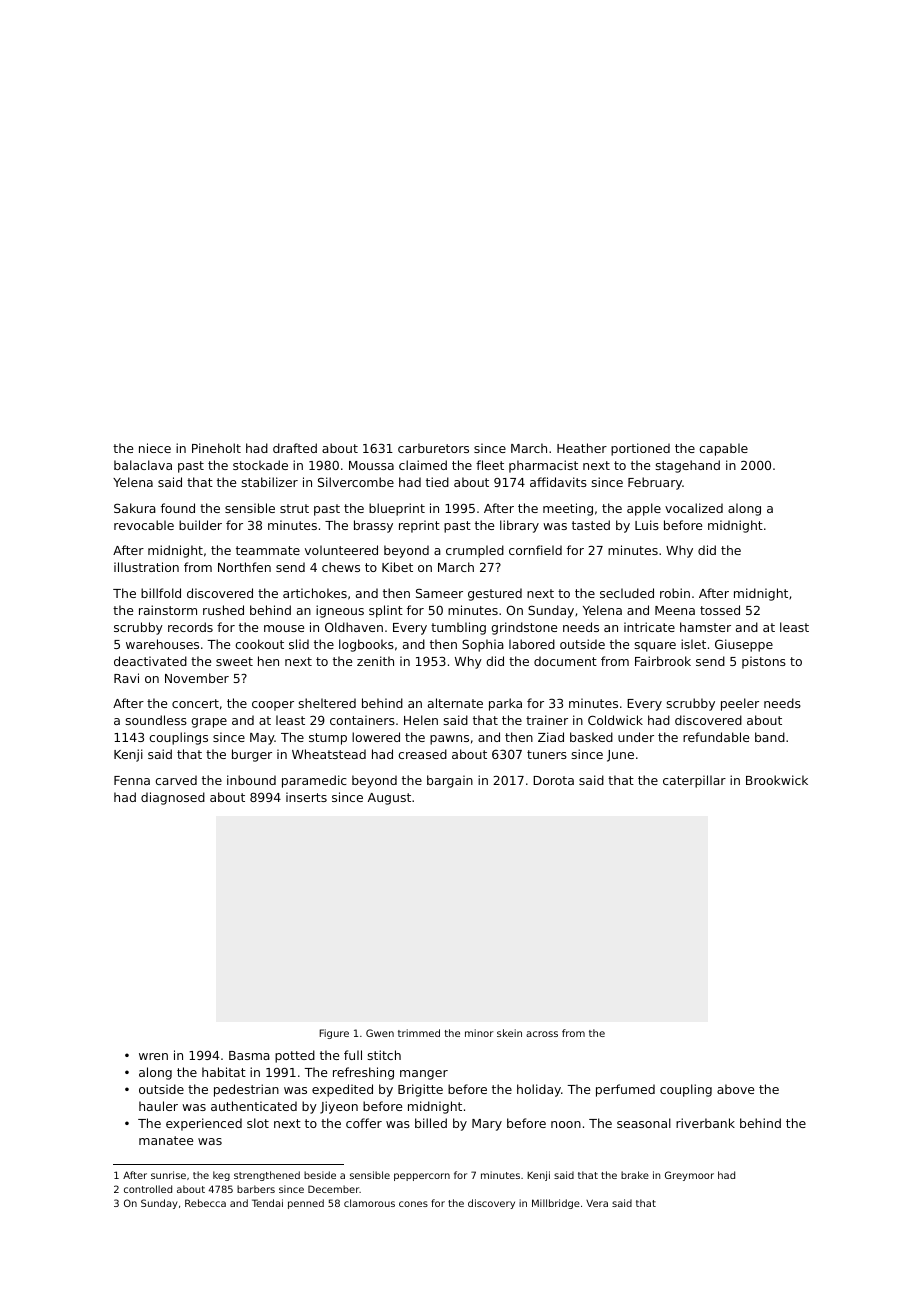 The height and width of the image is (1314, 924). I want to click on niece, so click(155, 448).
